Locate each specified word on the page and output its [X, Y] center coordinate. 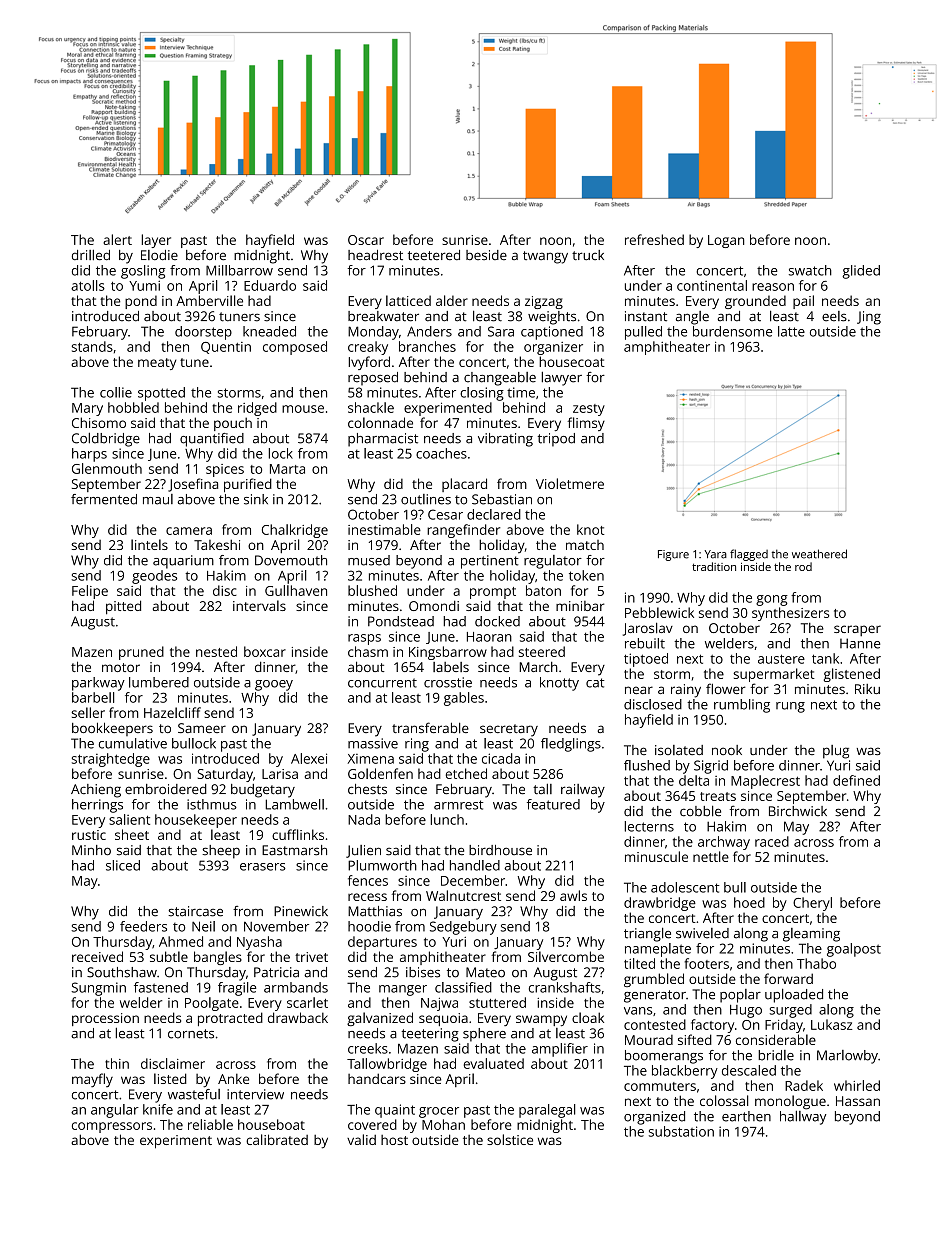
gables [464, 699]
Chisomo [99, 422]
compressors [112, 1127]
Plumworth [382, 865]
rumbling [742, 706]
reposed [373, 378]
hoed [749, 902]
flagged [749, 555]
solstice [510, 1139]
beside [486, 255]
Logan [726, 241]
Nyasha [259, 943]
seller [88, 712]
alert [117, 239]
